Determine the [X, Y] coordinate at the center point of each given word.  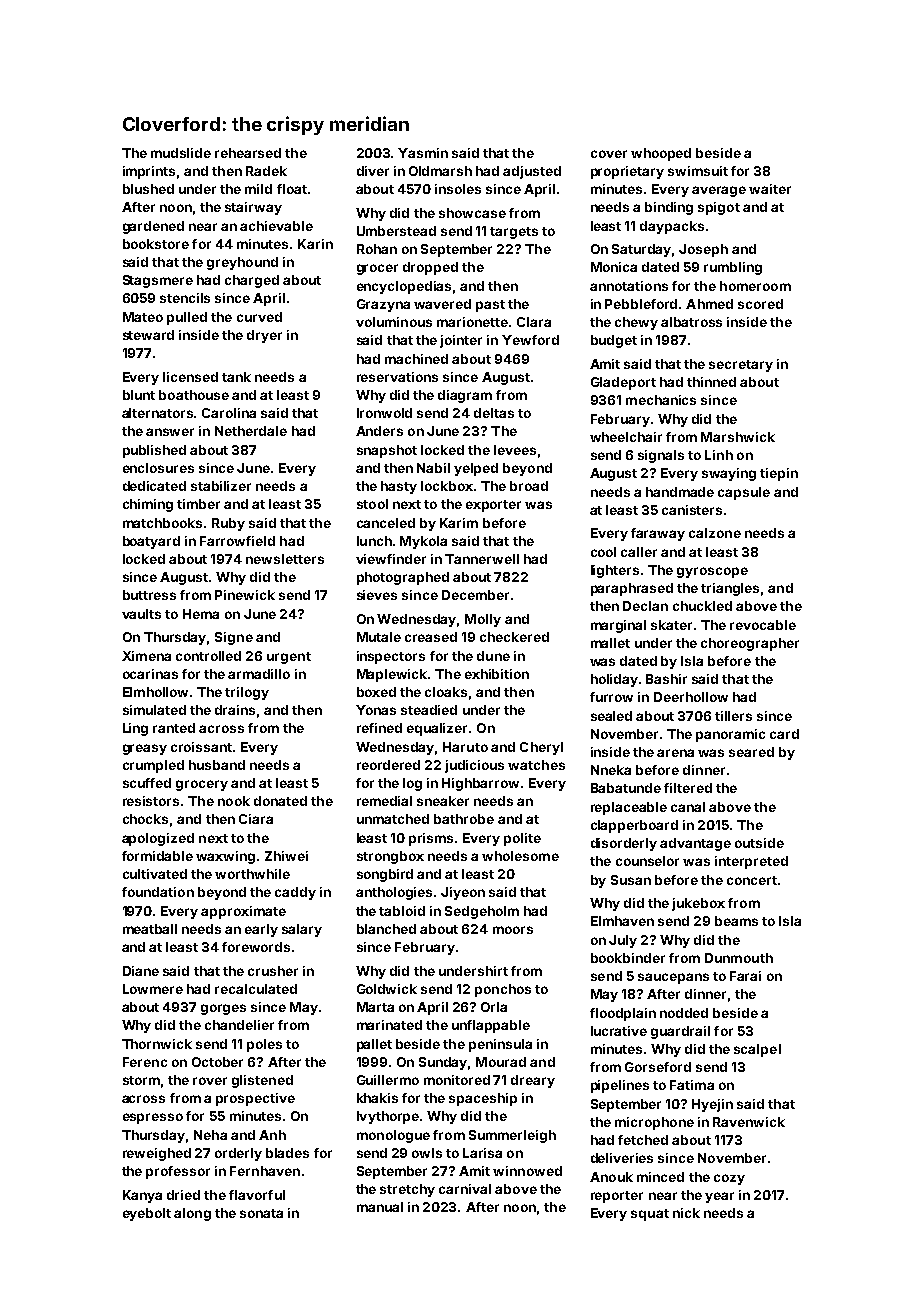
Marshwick [738, 437]
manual [380, 1207]
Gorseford [658, 1067]
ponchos [503, 990]
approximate [243, 912]
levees [515, 450]
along [192, 1214]
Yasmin [423, 153]
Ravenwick [749, 1122]
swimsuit [698, 171]
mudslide [181, 153]
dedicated [154, 486]
